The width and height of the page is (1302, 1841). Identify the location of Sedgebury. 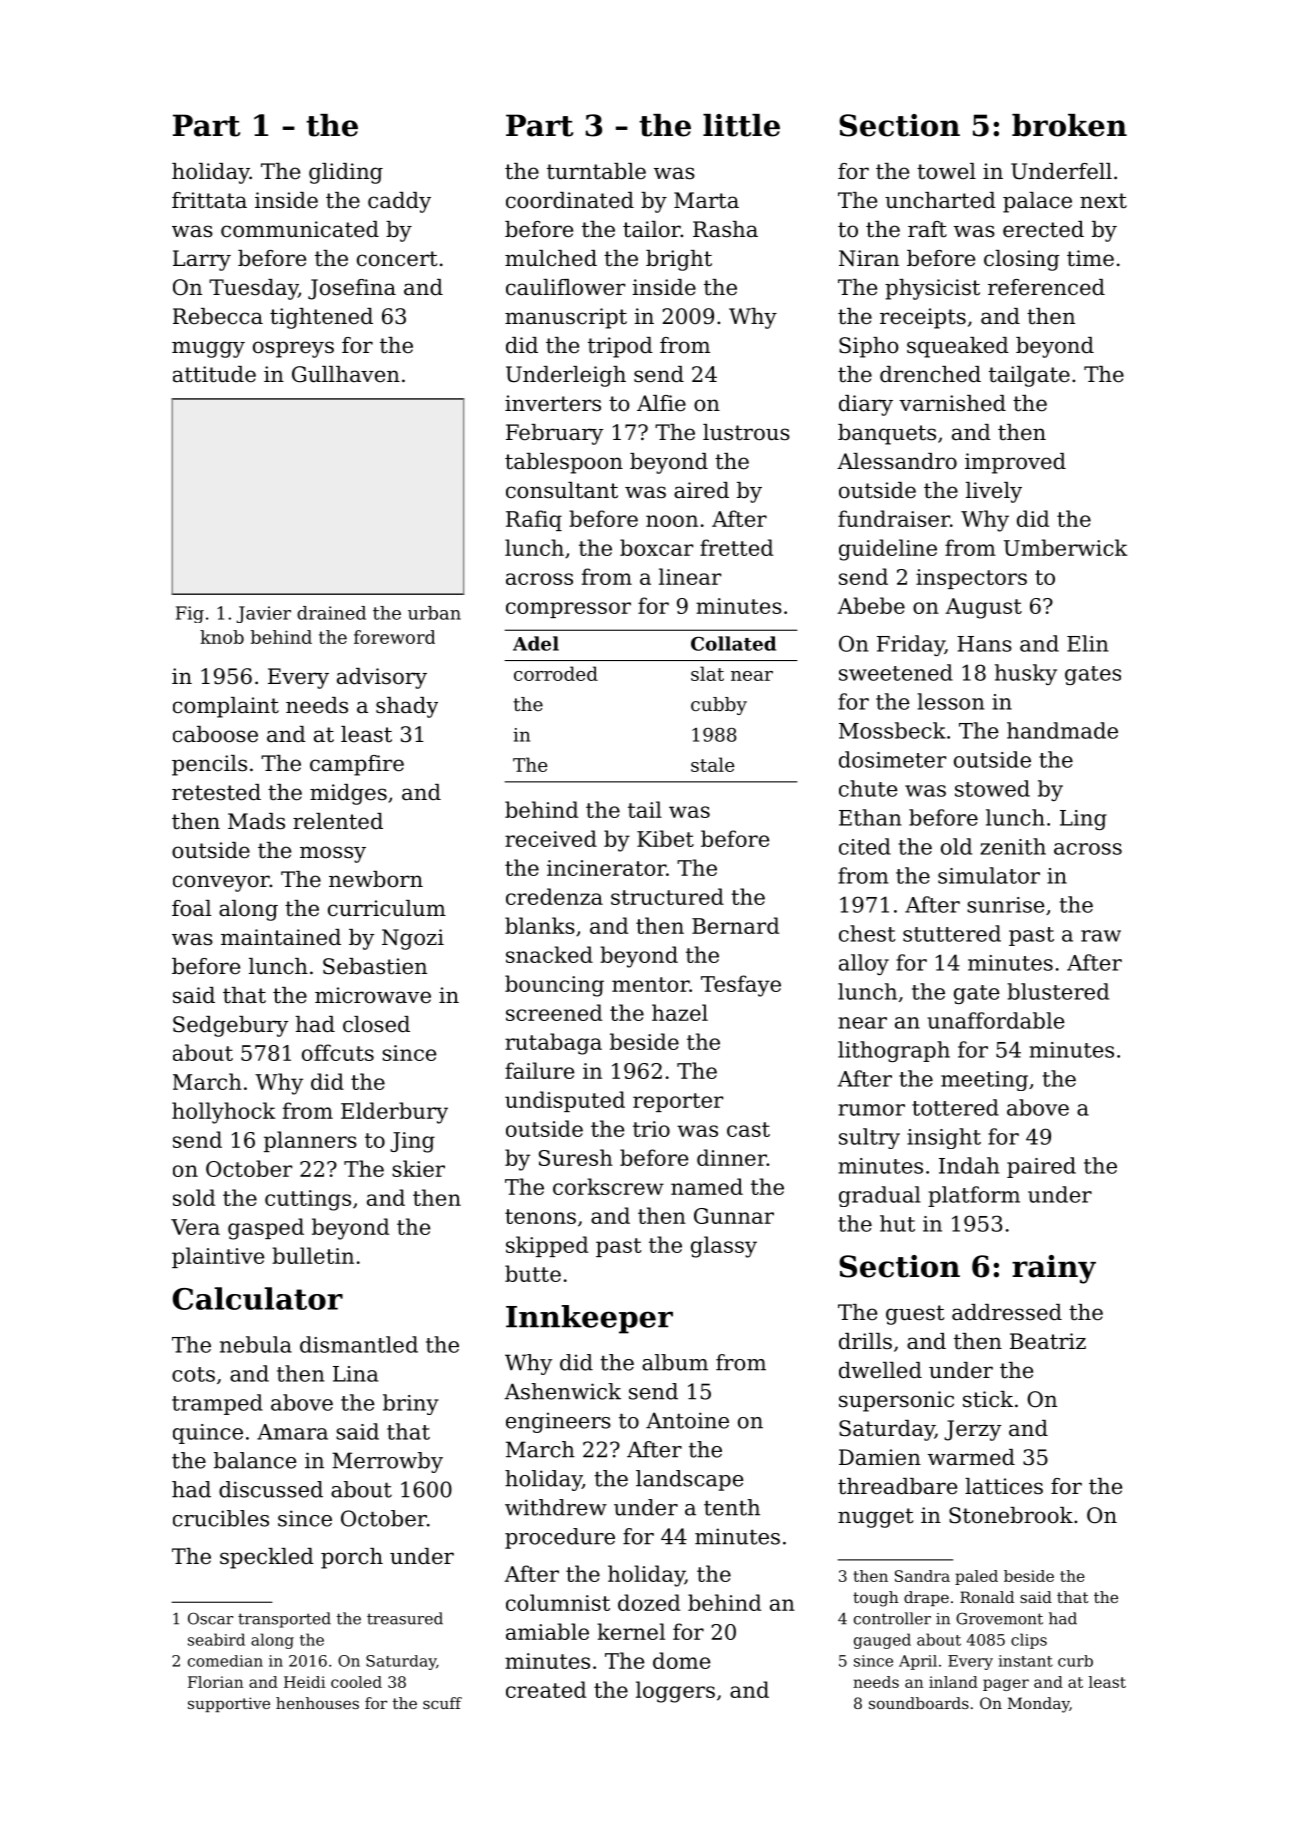
(230, 1026).
